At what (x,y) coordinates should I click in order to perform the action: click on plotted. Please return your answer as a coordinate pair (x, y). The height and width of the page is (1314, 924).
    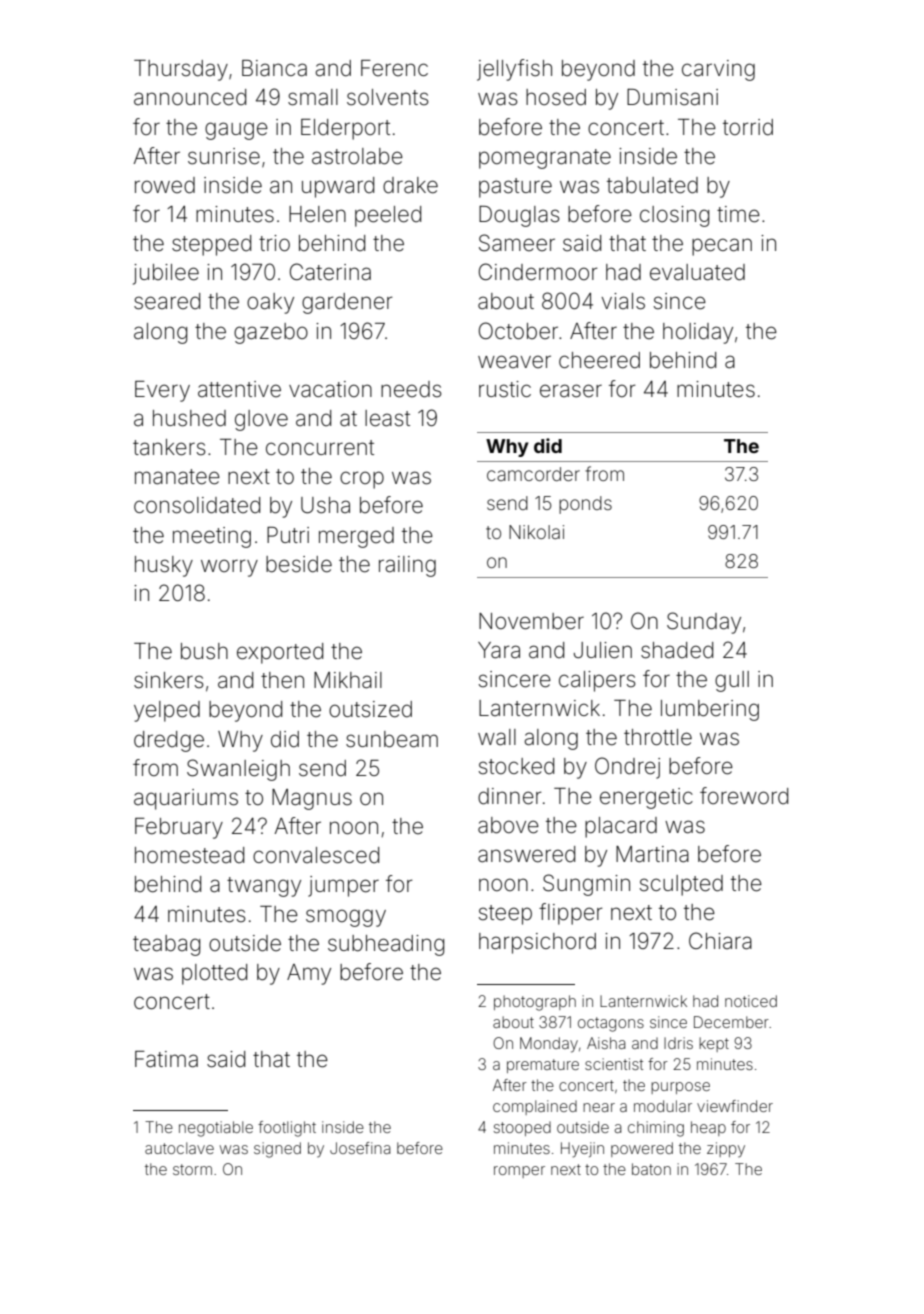
    Looking at the image, I should click on (214, 974).
